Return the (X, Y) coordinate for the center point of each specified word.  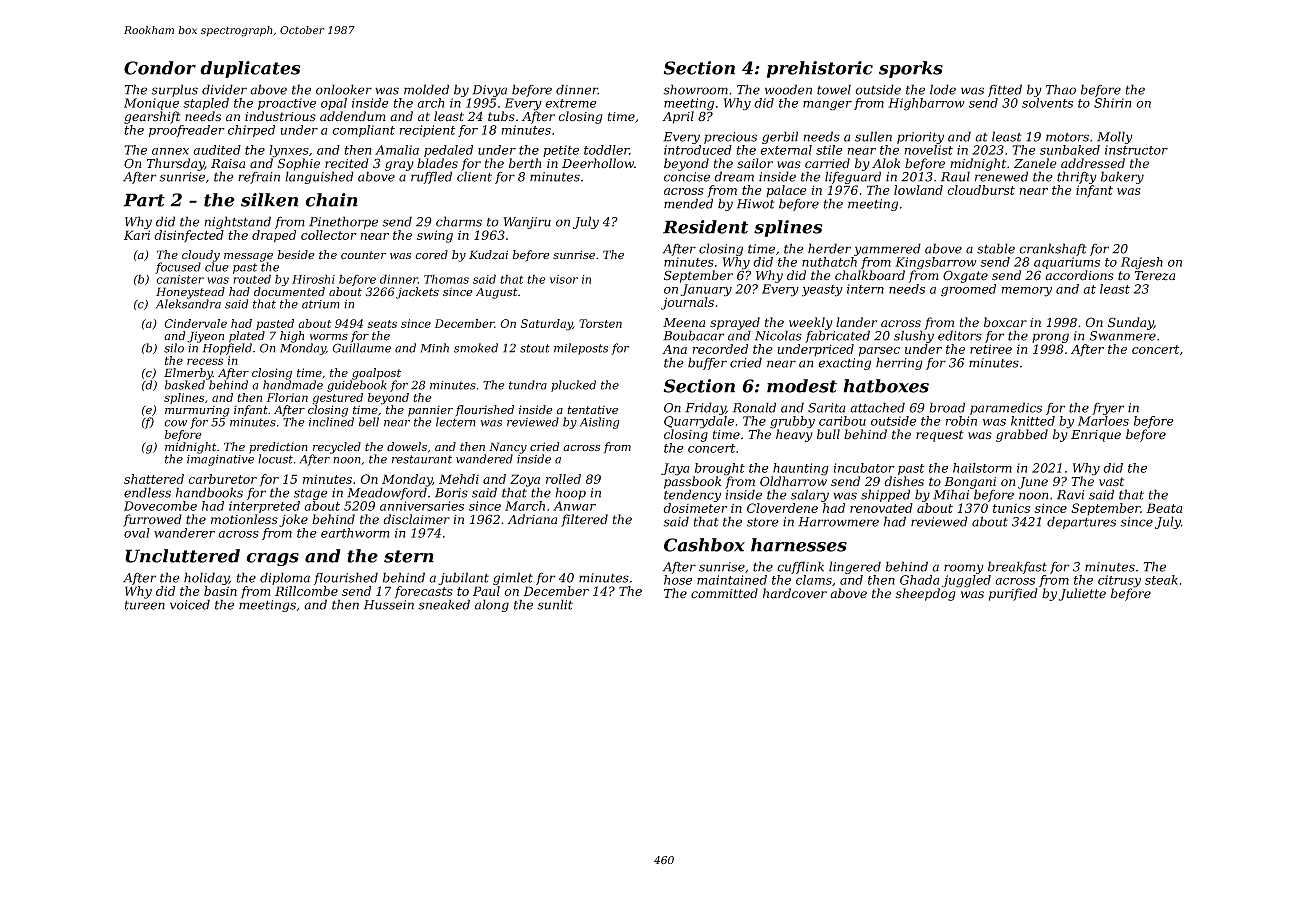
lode (943, 89)
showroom (695, 89)
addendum (353, 116)
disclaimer (416, 519)
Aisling (599, 423)
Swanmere (1122, 336)
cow (175, 423)
